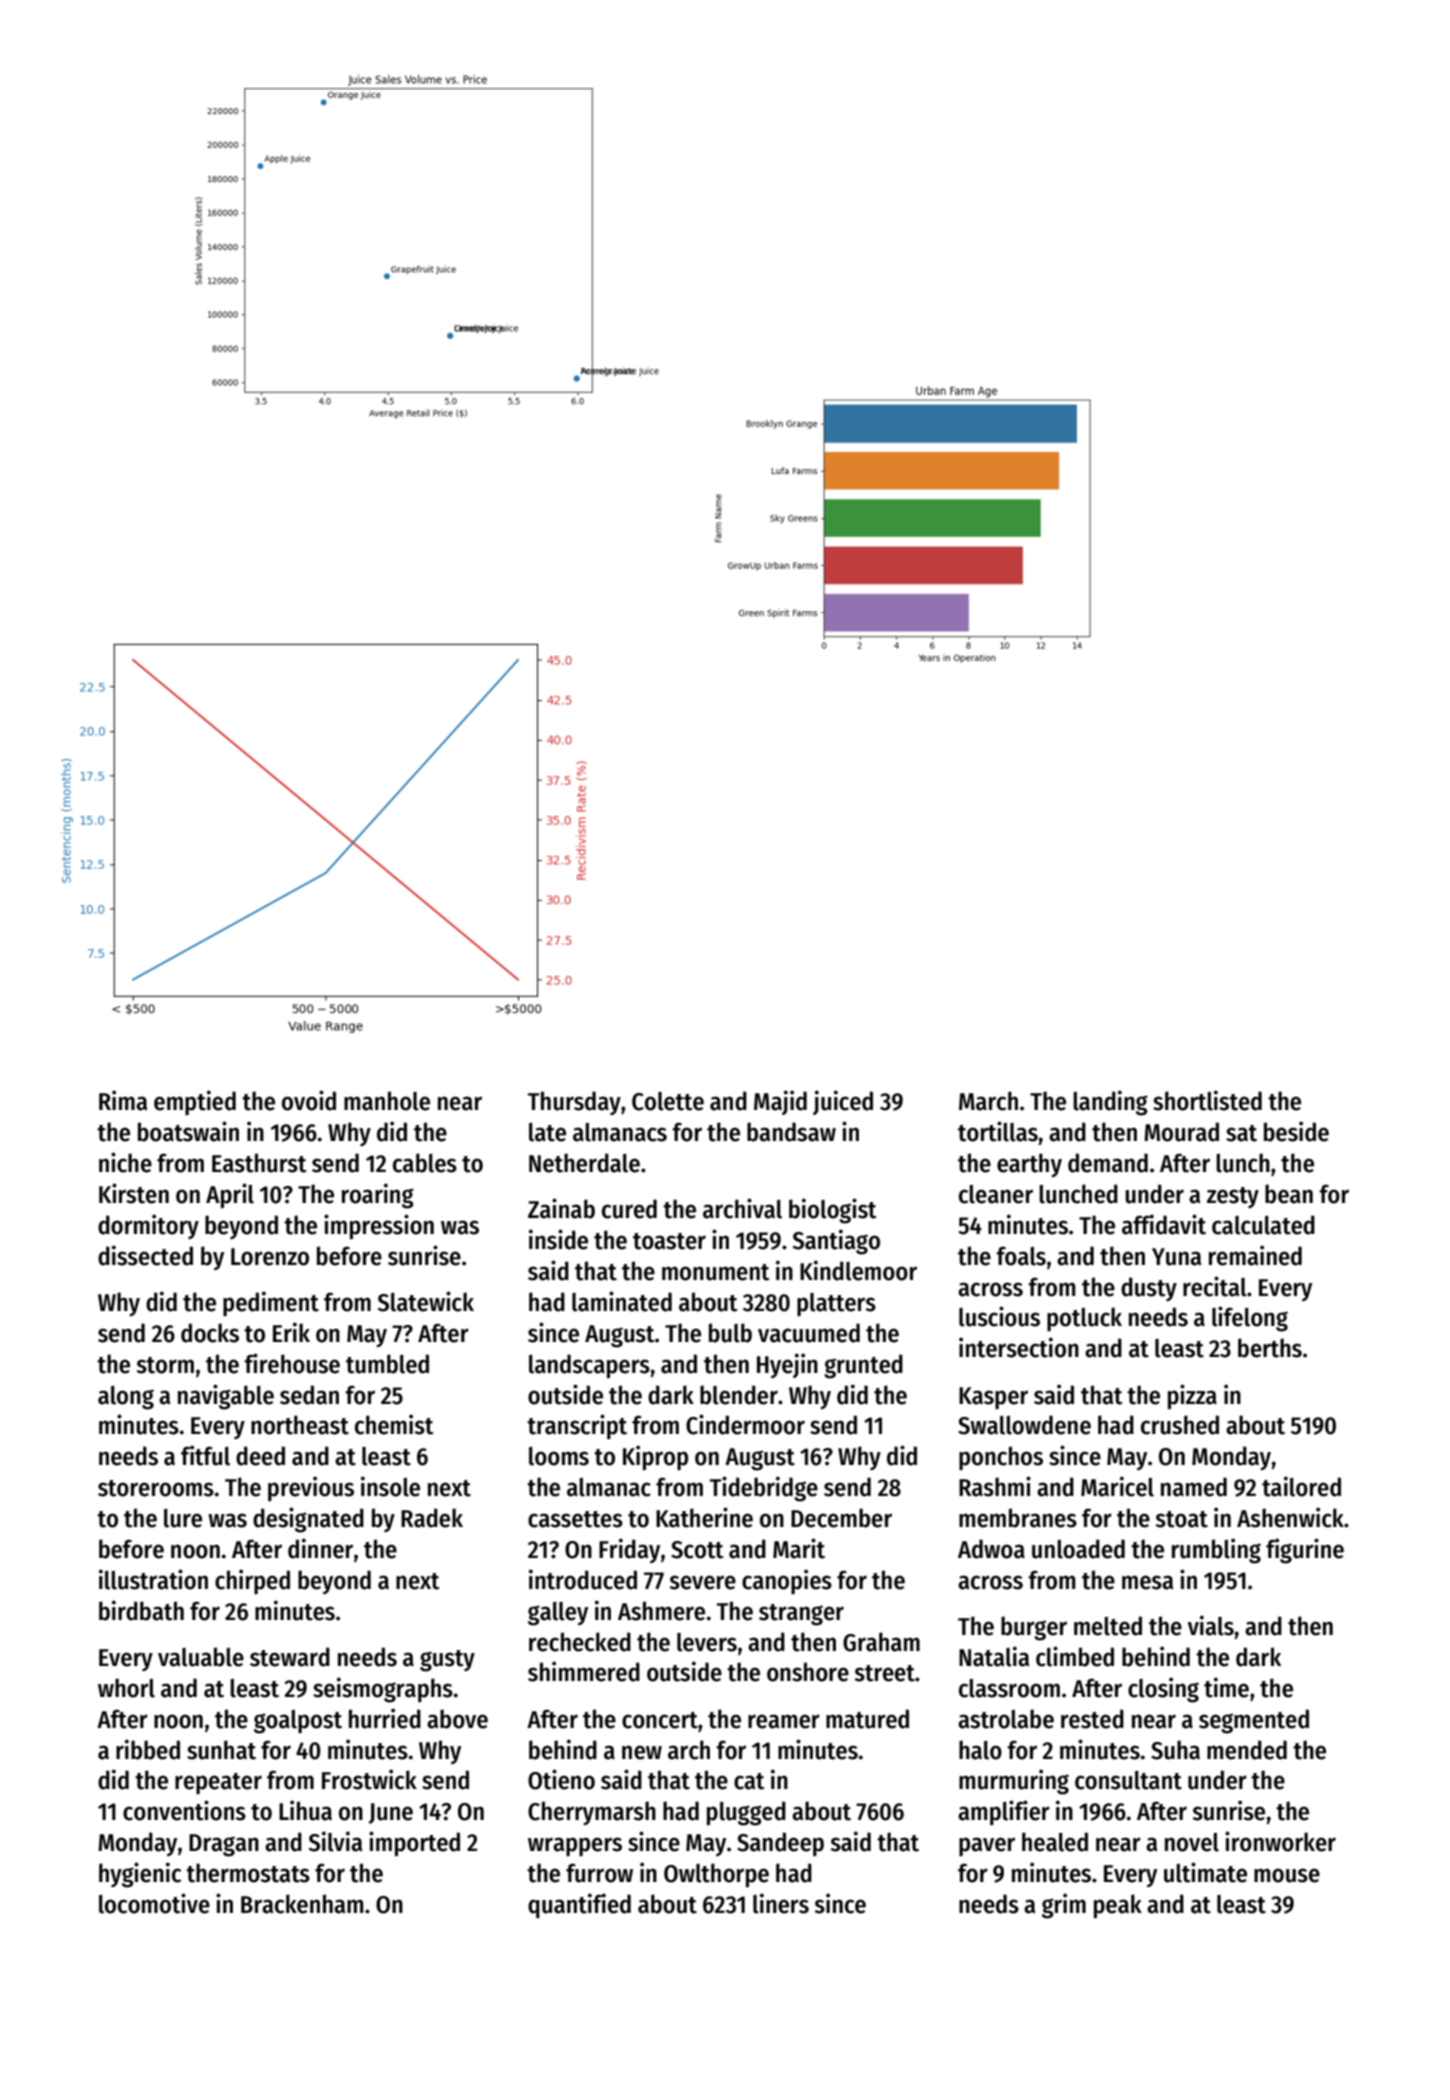 The image size is (1450, 2100). What do you see at coordinates (126, 1398) in the screenshot?
I see `along` at bounding box center [126, 1398].
